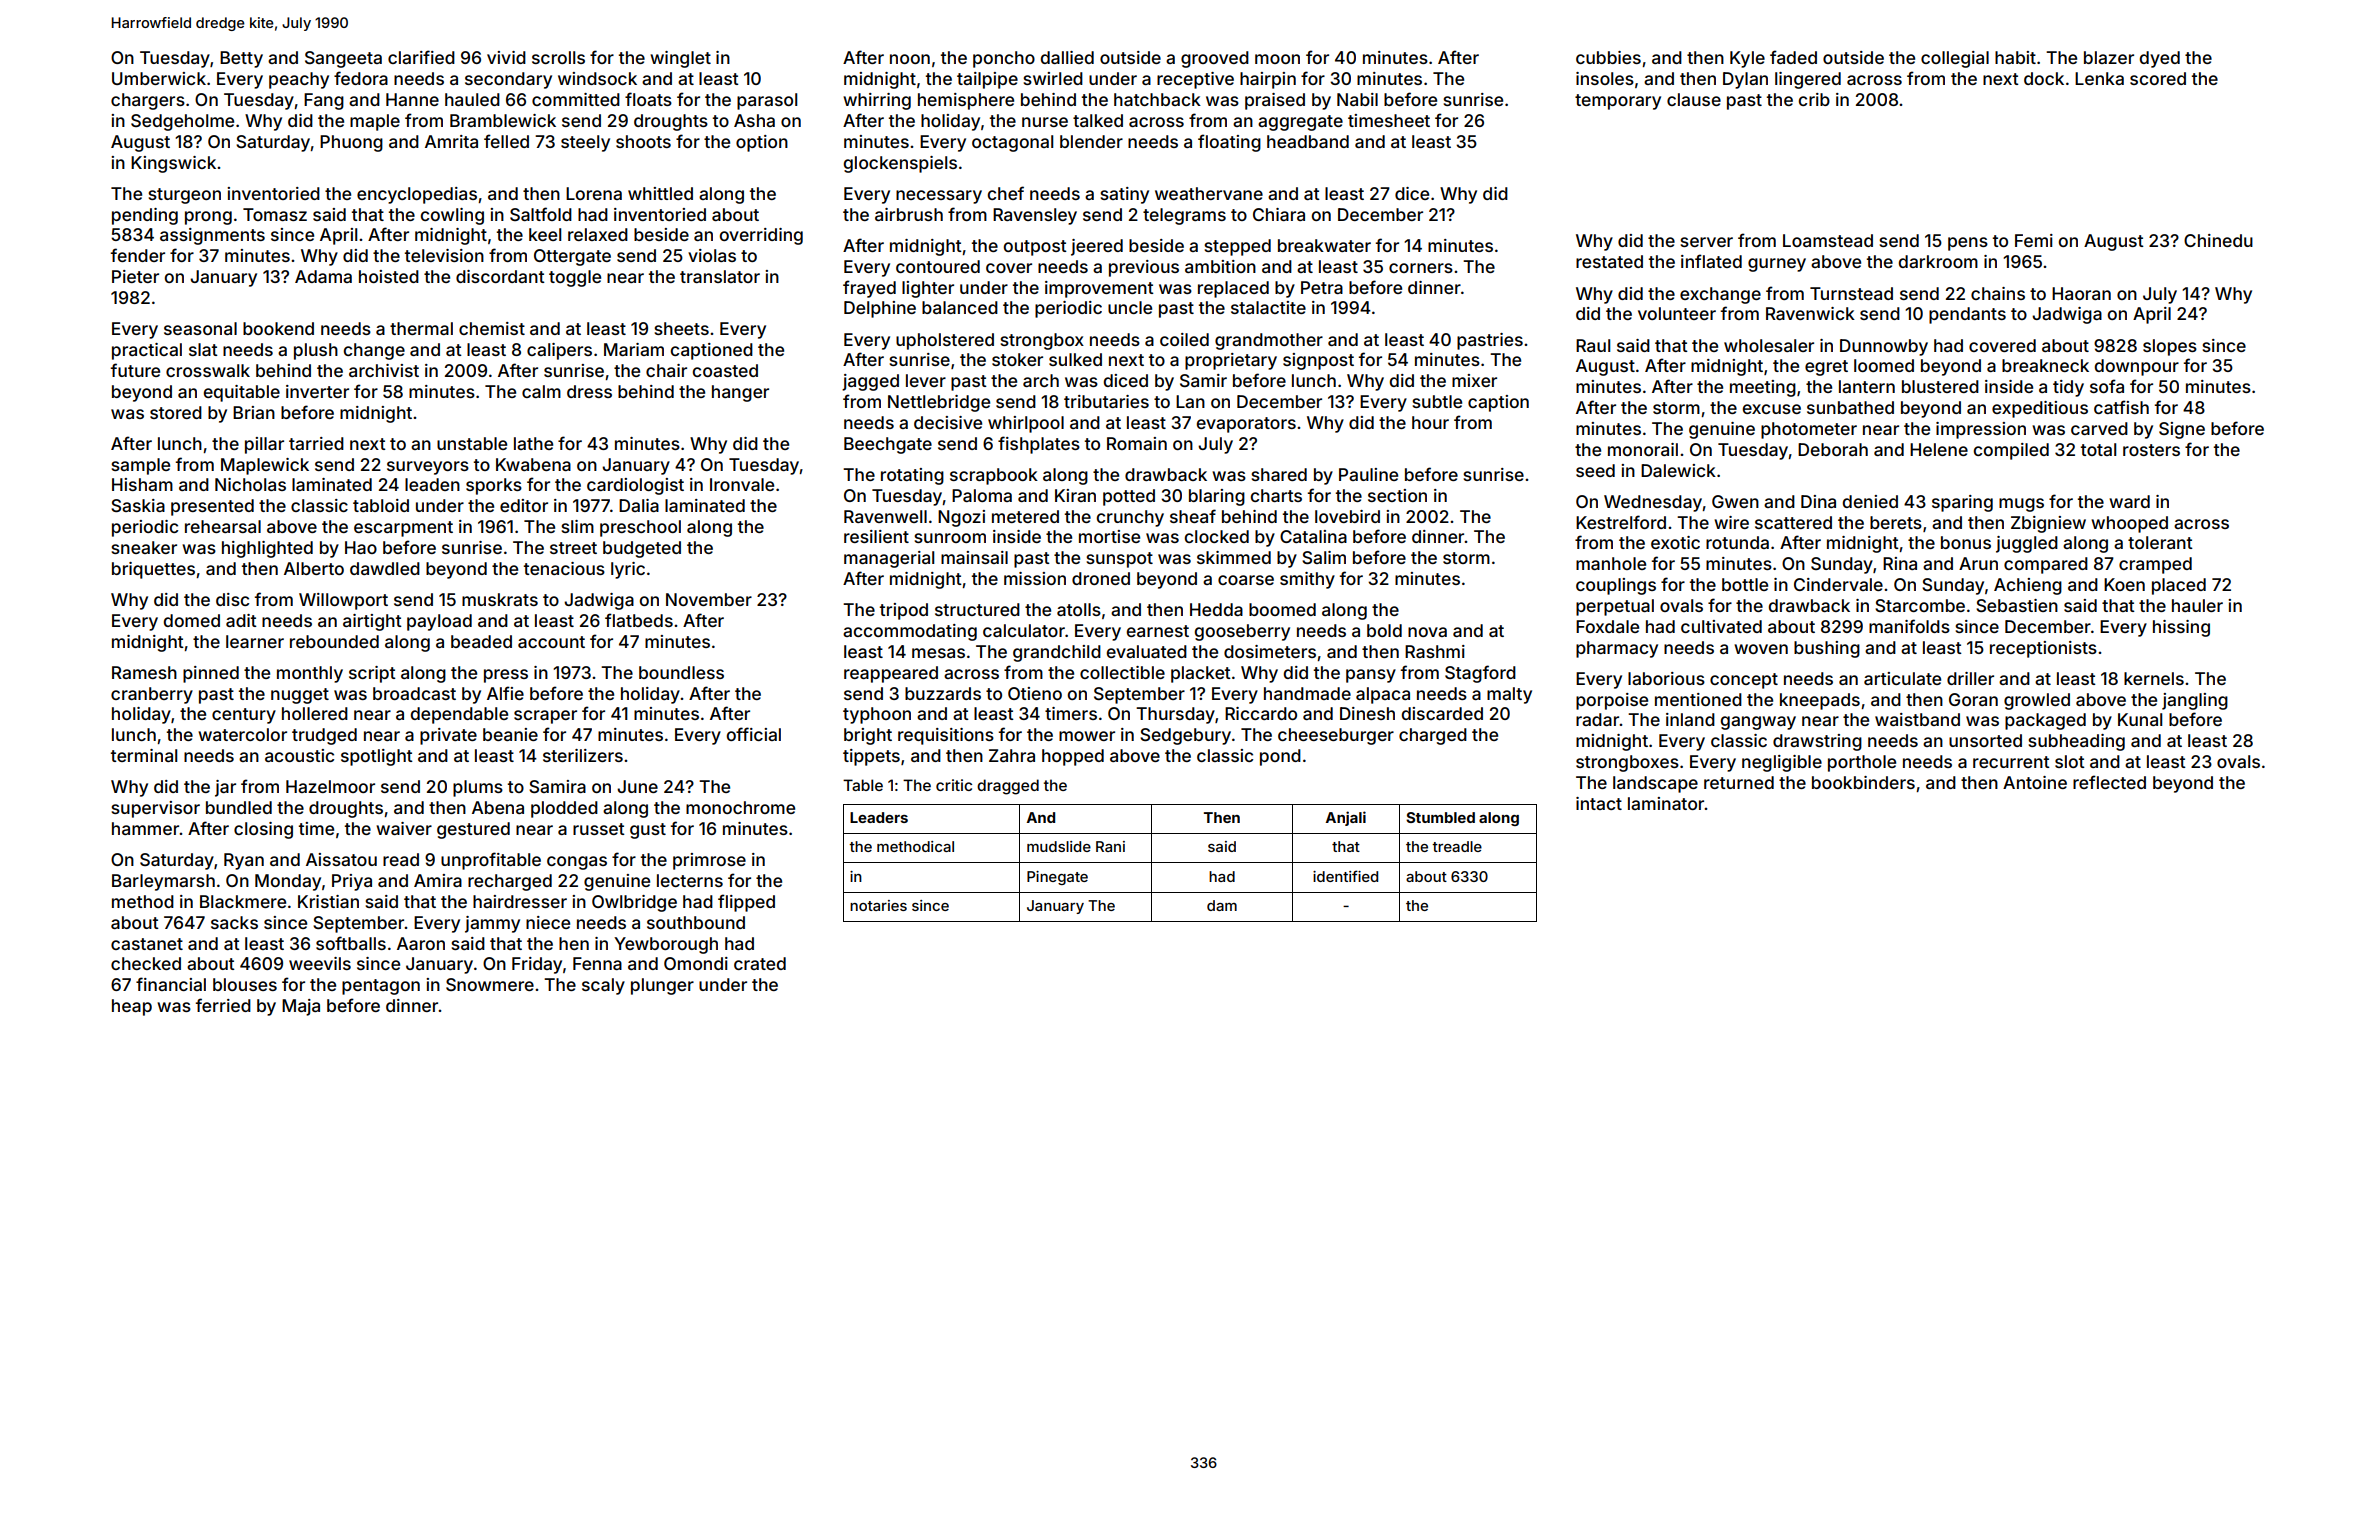 This screenshot has height=1540, width=2380. What do you see at coordinates (145, 216) in the screenshot?
I see `pending` at bounding box center [145, 216].
